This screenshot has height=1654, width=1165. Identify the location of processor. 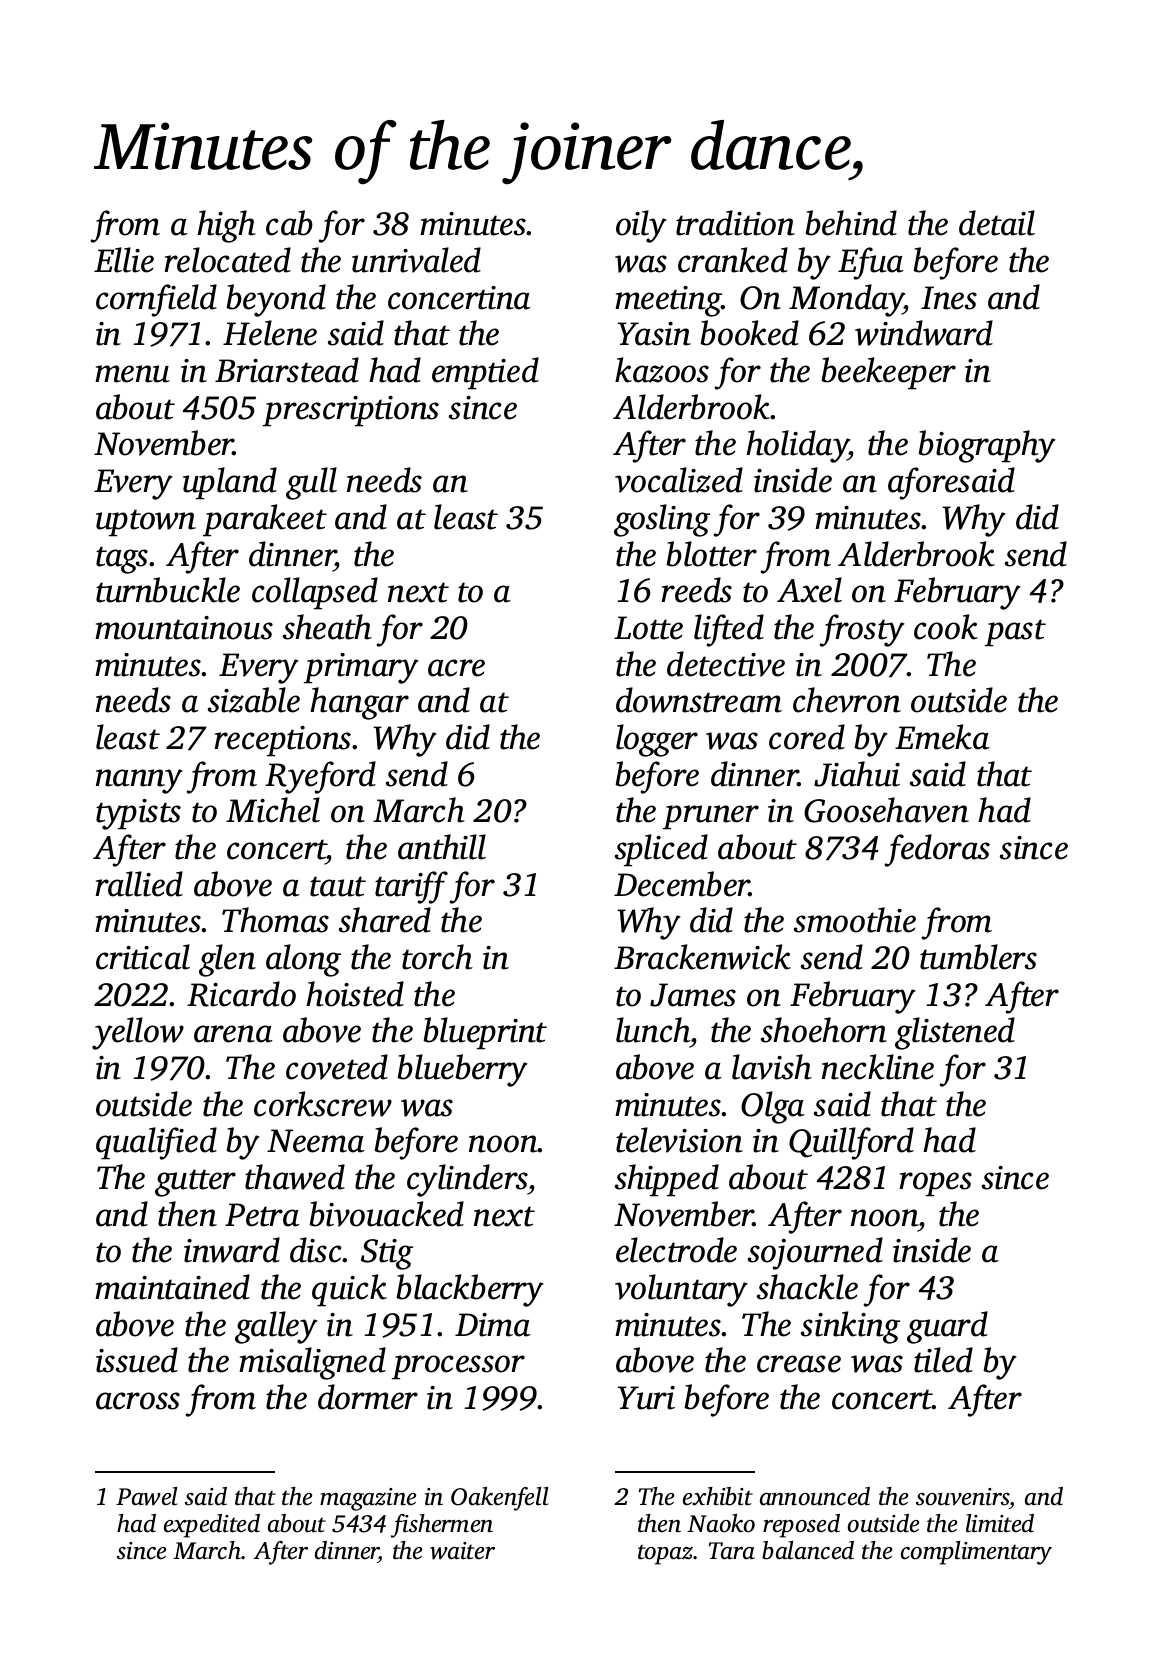
(458, 1367).
